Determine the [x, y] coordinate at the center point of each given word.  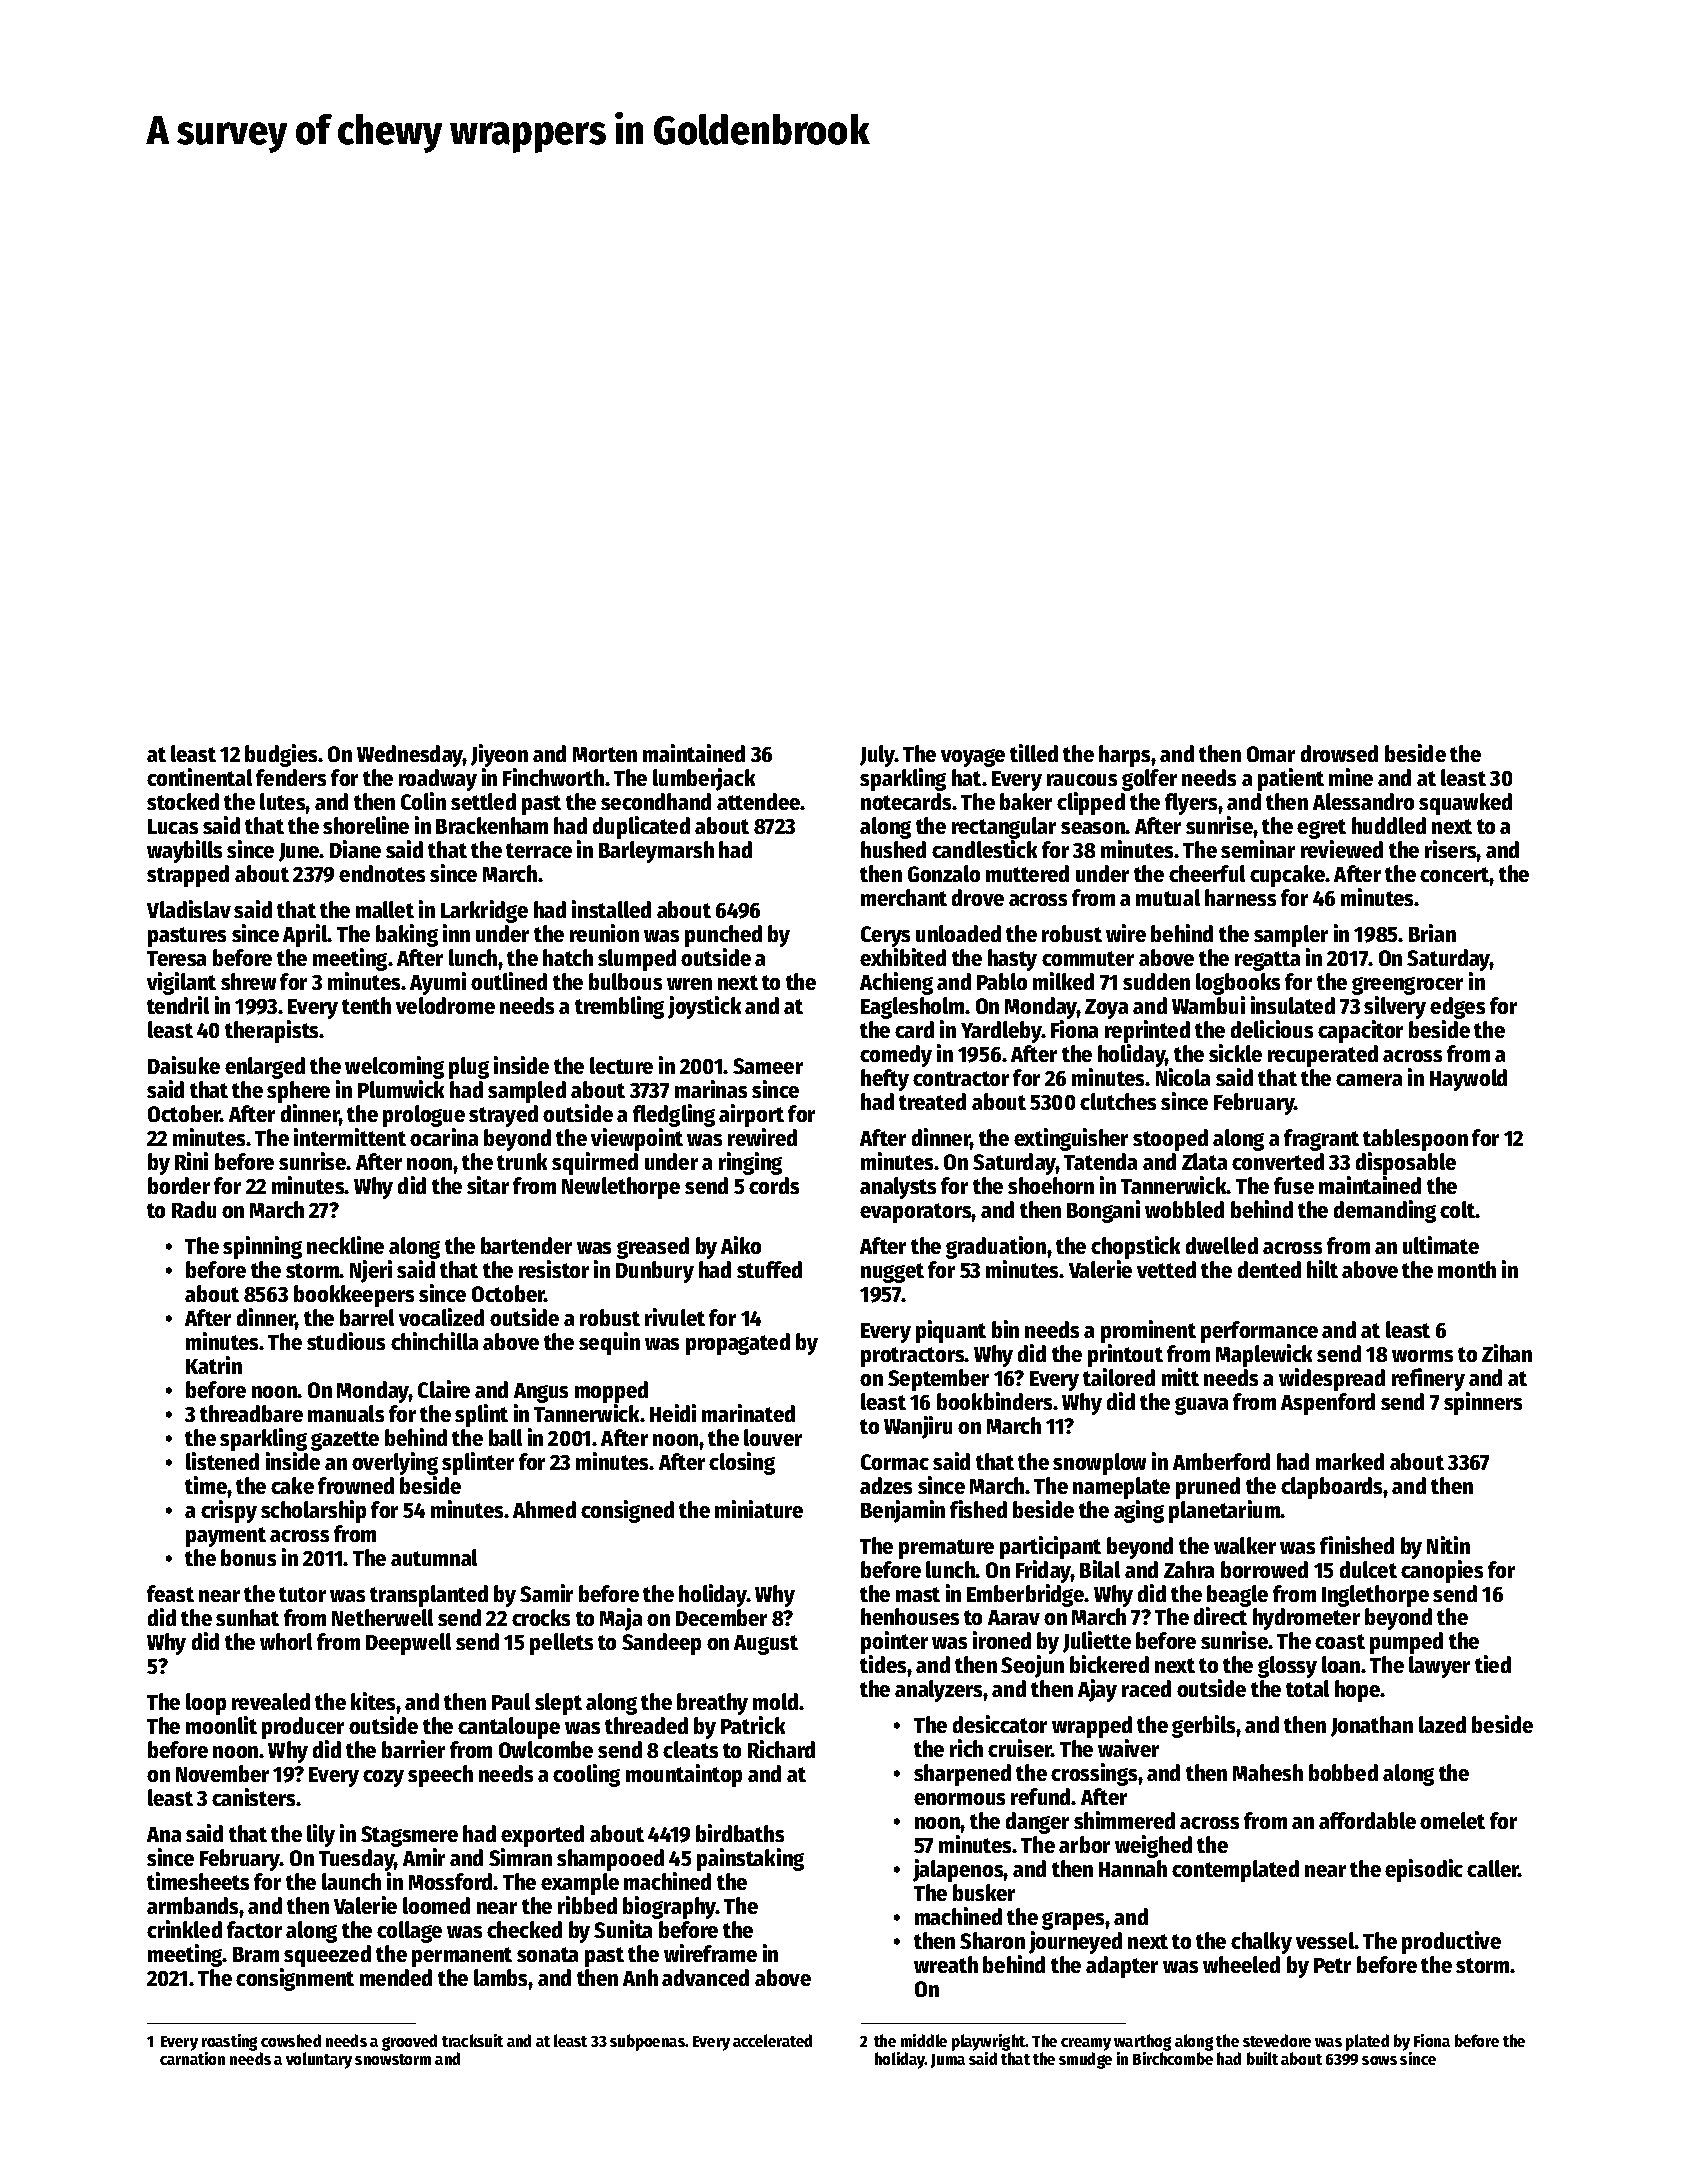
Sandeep [661, 1644]
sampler [1291, 936]
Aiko [741, 1245]
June [299, 852]
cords [774, 1185]
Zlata [1204, 1161]
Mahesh [1268, 1772]
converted [1278, 1161]
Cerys [885, 936]
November [222, 1773]
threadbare [251, 1413]
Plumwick [401, 1089]
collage [409, 1932]
